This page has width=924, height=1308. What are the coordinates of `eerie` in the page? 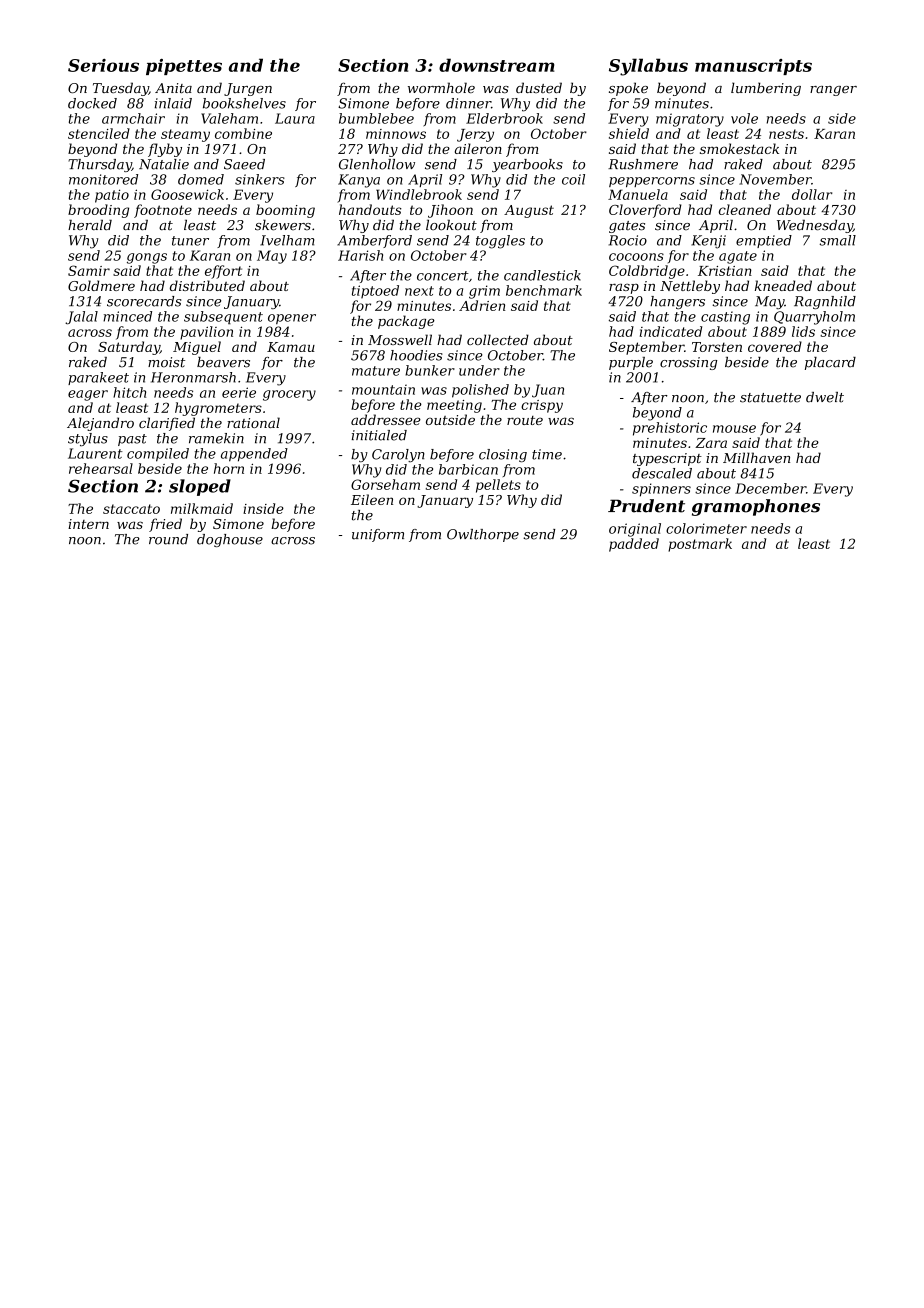 It's located at (239, 392).
